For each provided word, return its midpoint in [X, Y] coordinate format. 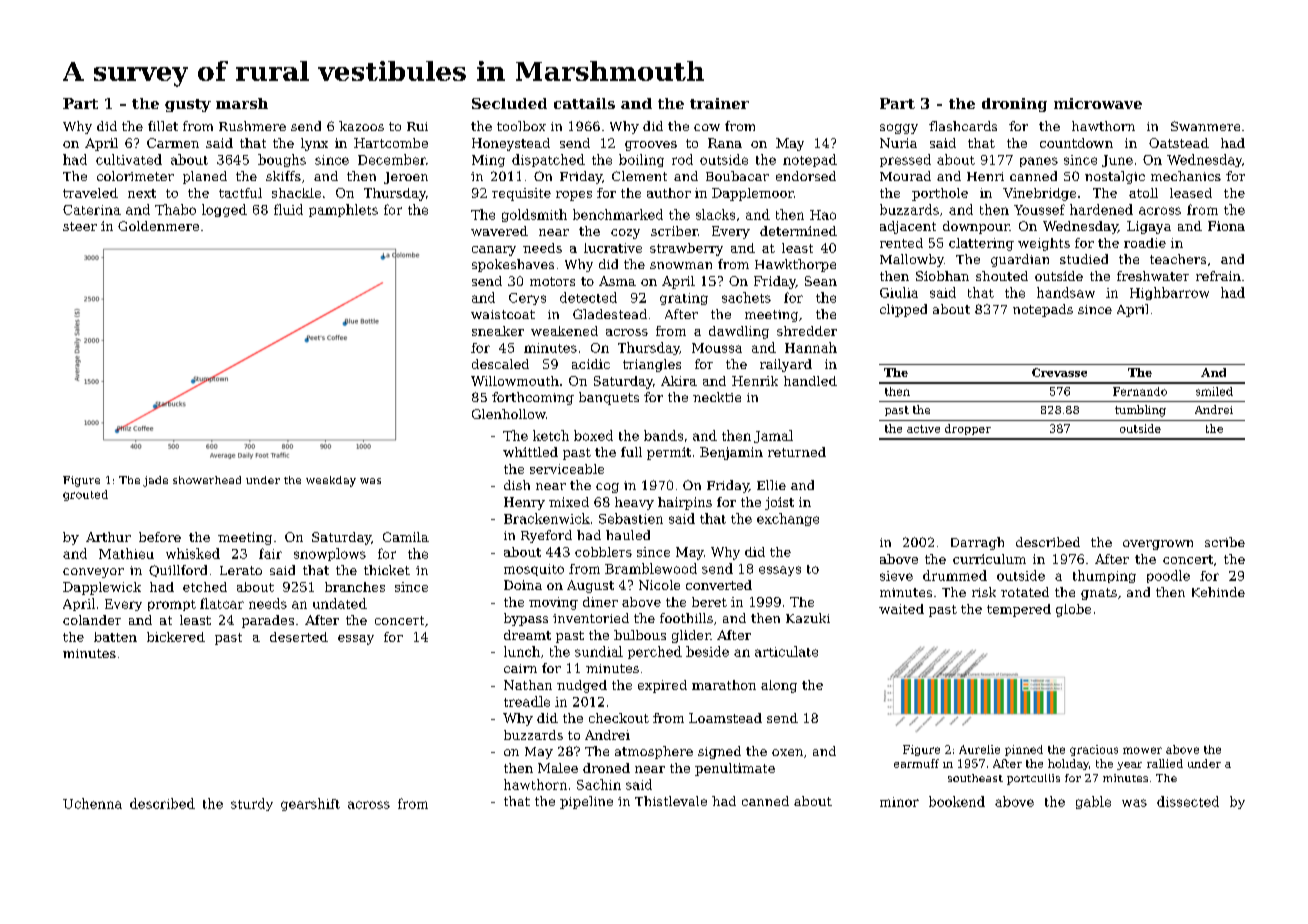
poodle [1168, 576]
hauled [628, 535]
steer [80, 226]
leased [1191, 193]
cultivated [129, 159]
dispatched [548, 160]
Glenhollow [509, 414]
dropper [968, 429]
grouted [85, 495]
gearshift [310, 804]
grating [684, 299]
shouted [1002, 276]
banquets [609, 398]
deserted [299, 637]
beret [709, 602]
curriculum [989, 559]
